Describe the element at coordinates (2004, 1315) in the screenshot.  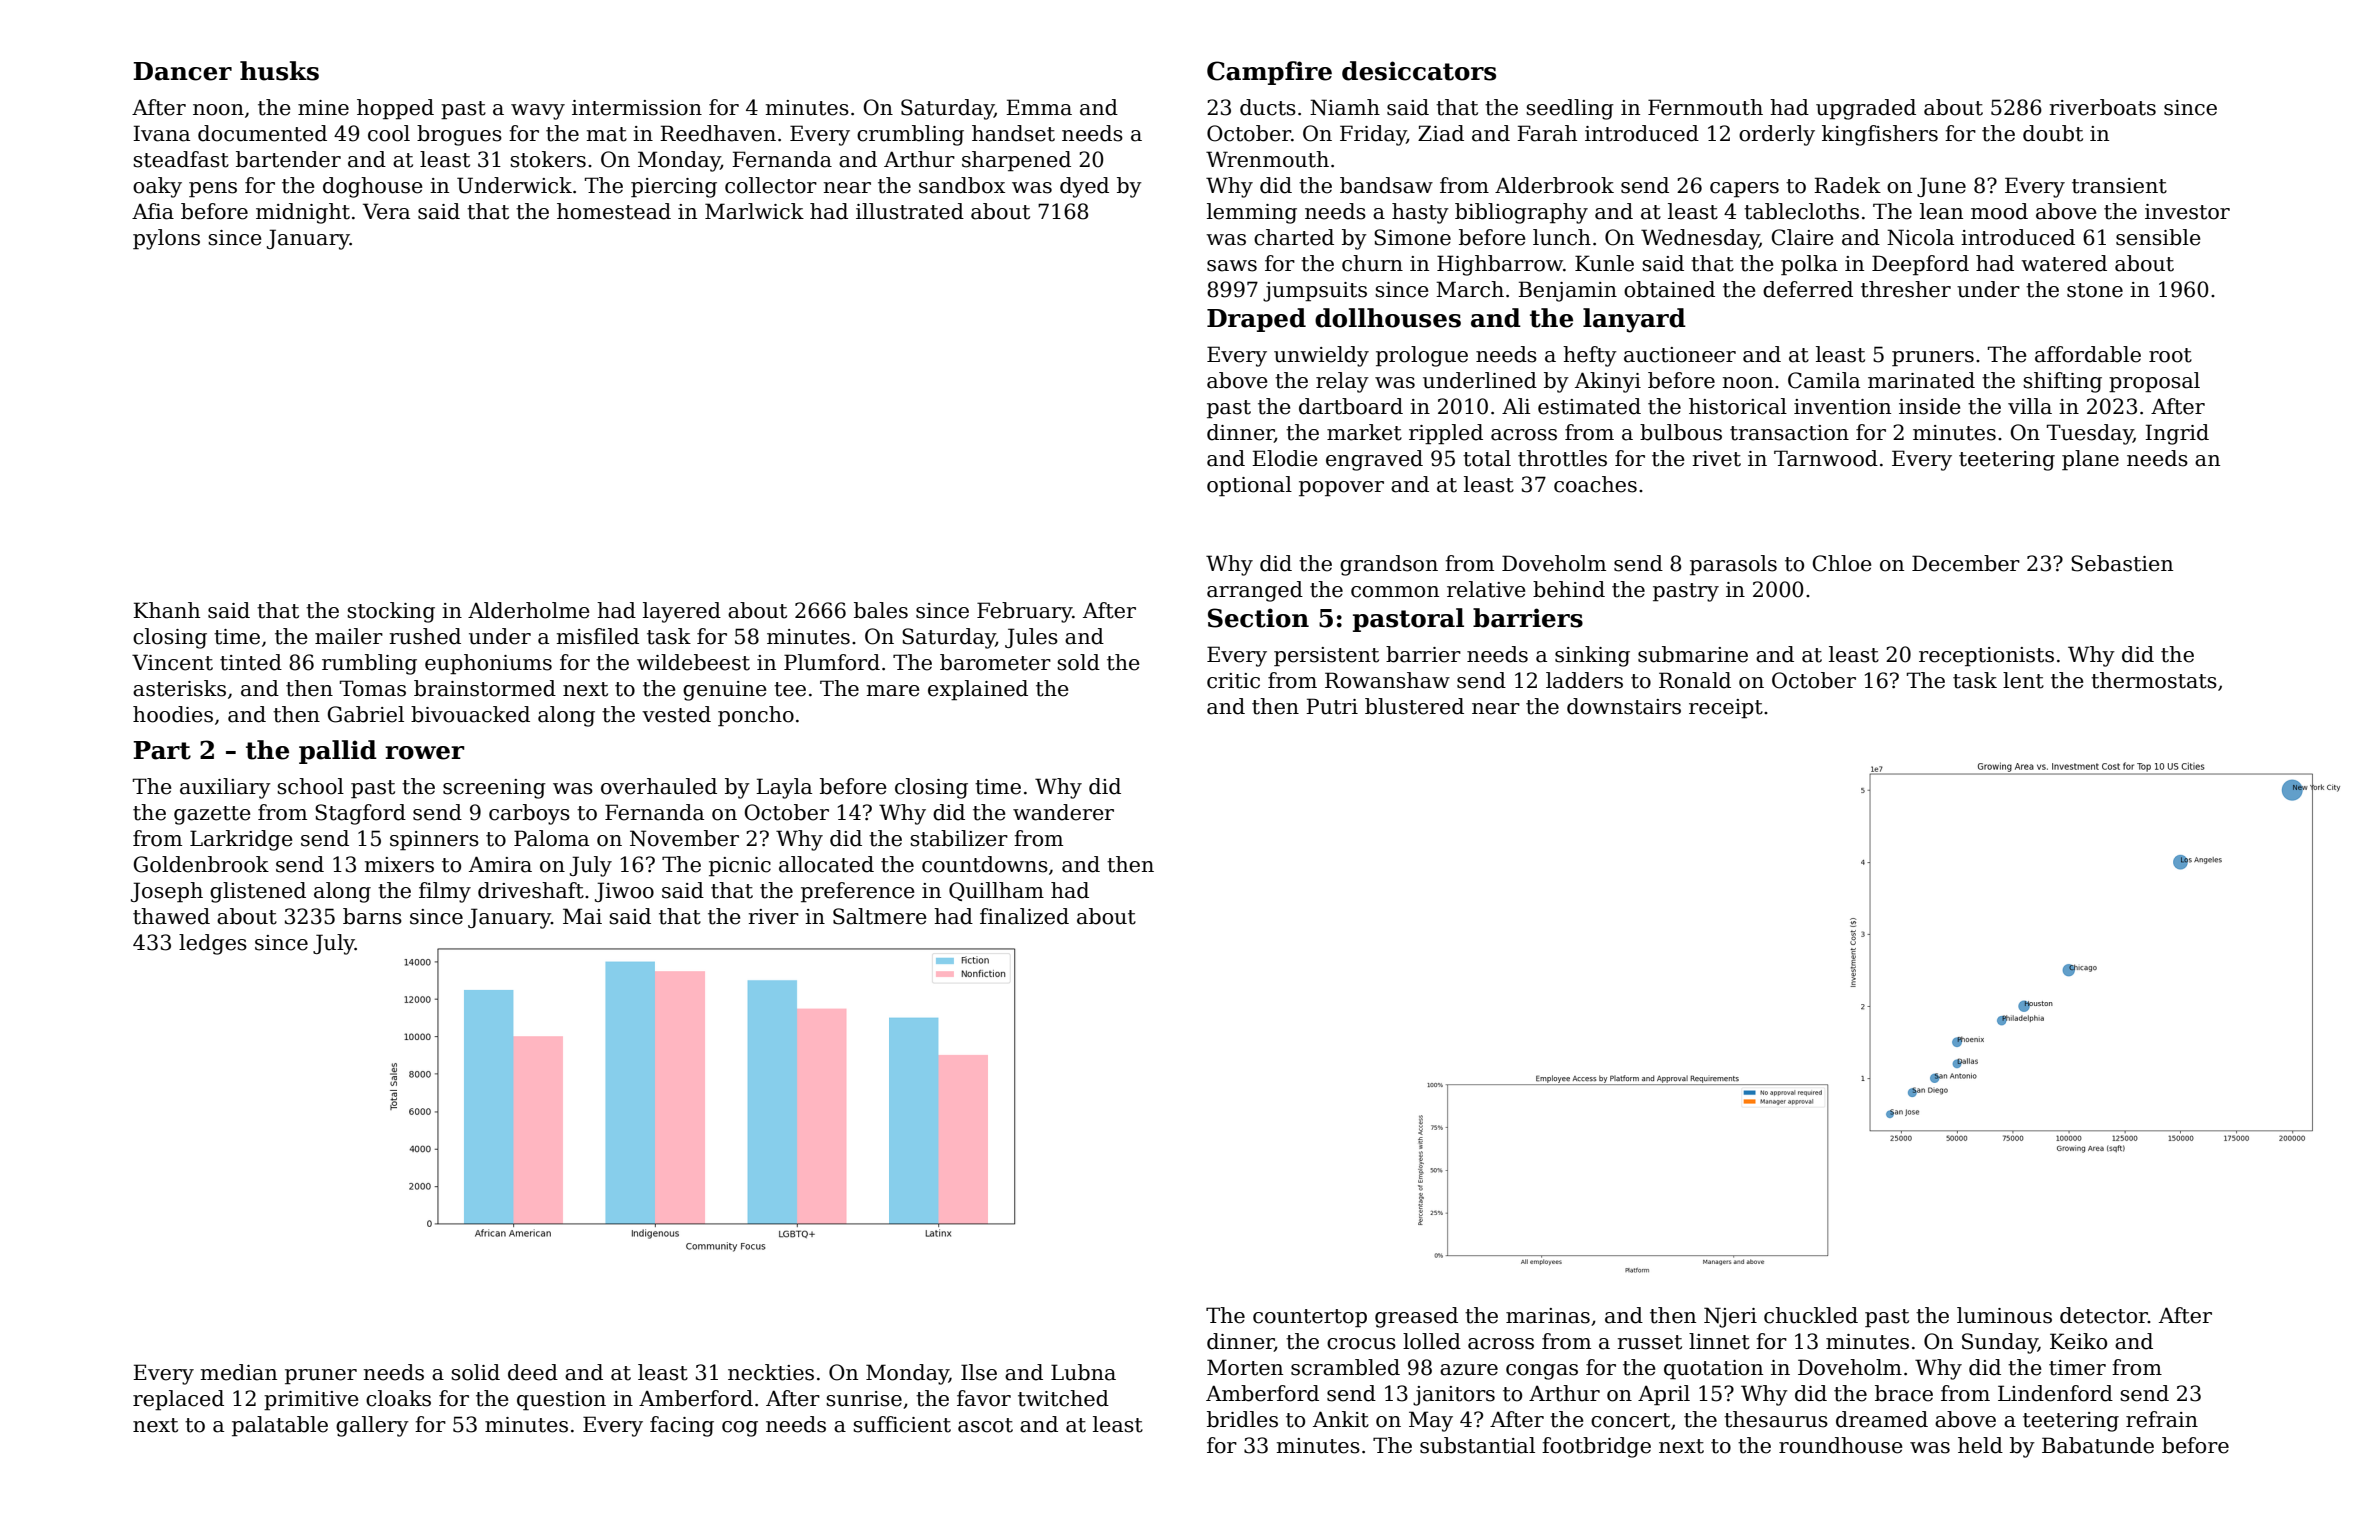
I see `luminous` at that location.
